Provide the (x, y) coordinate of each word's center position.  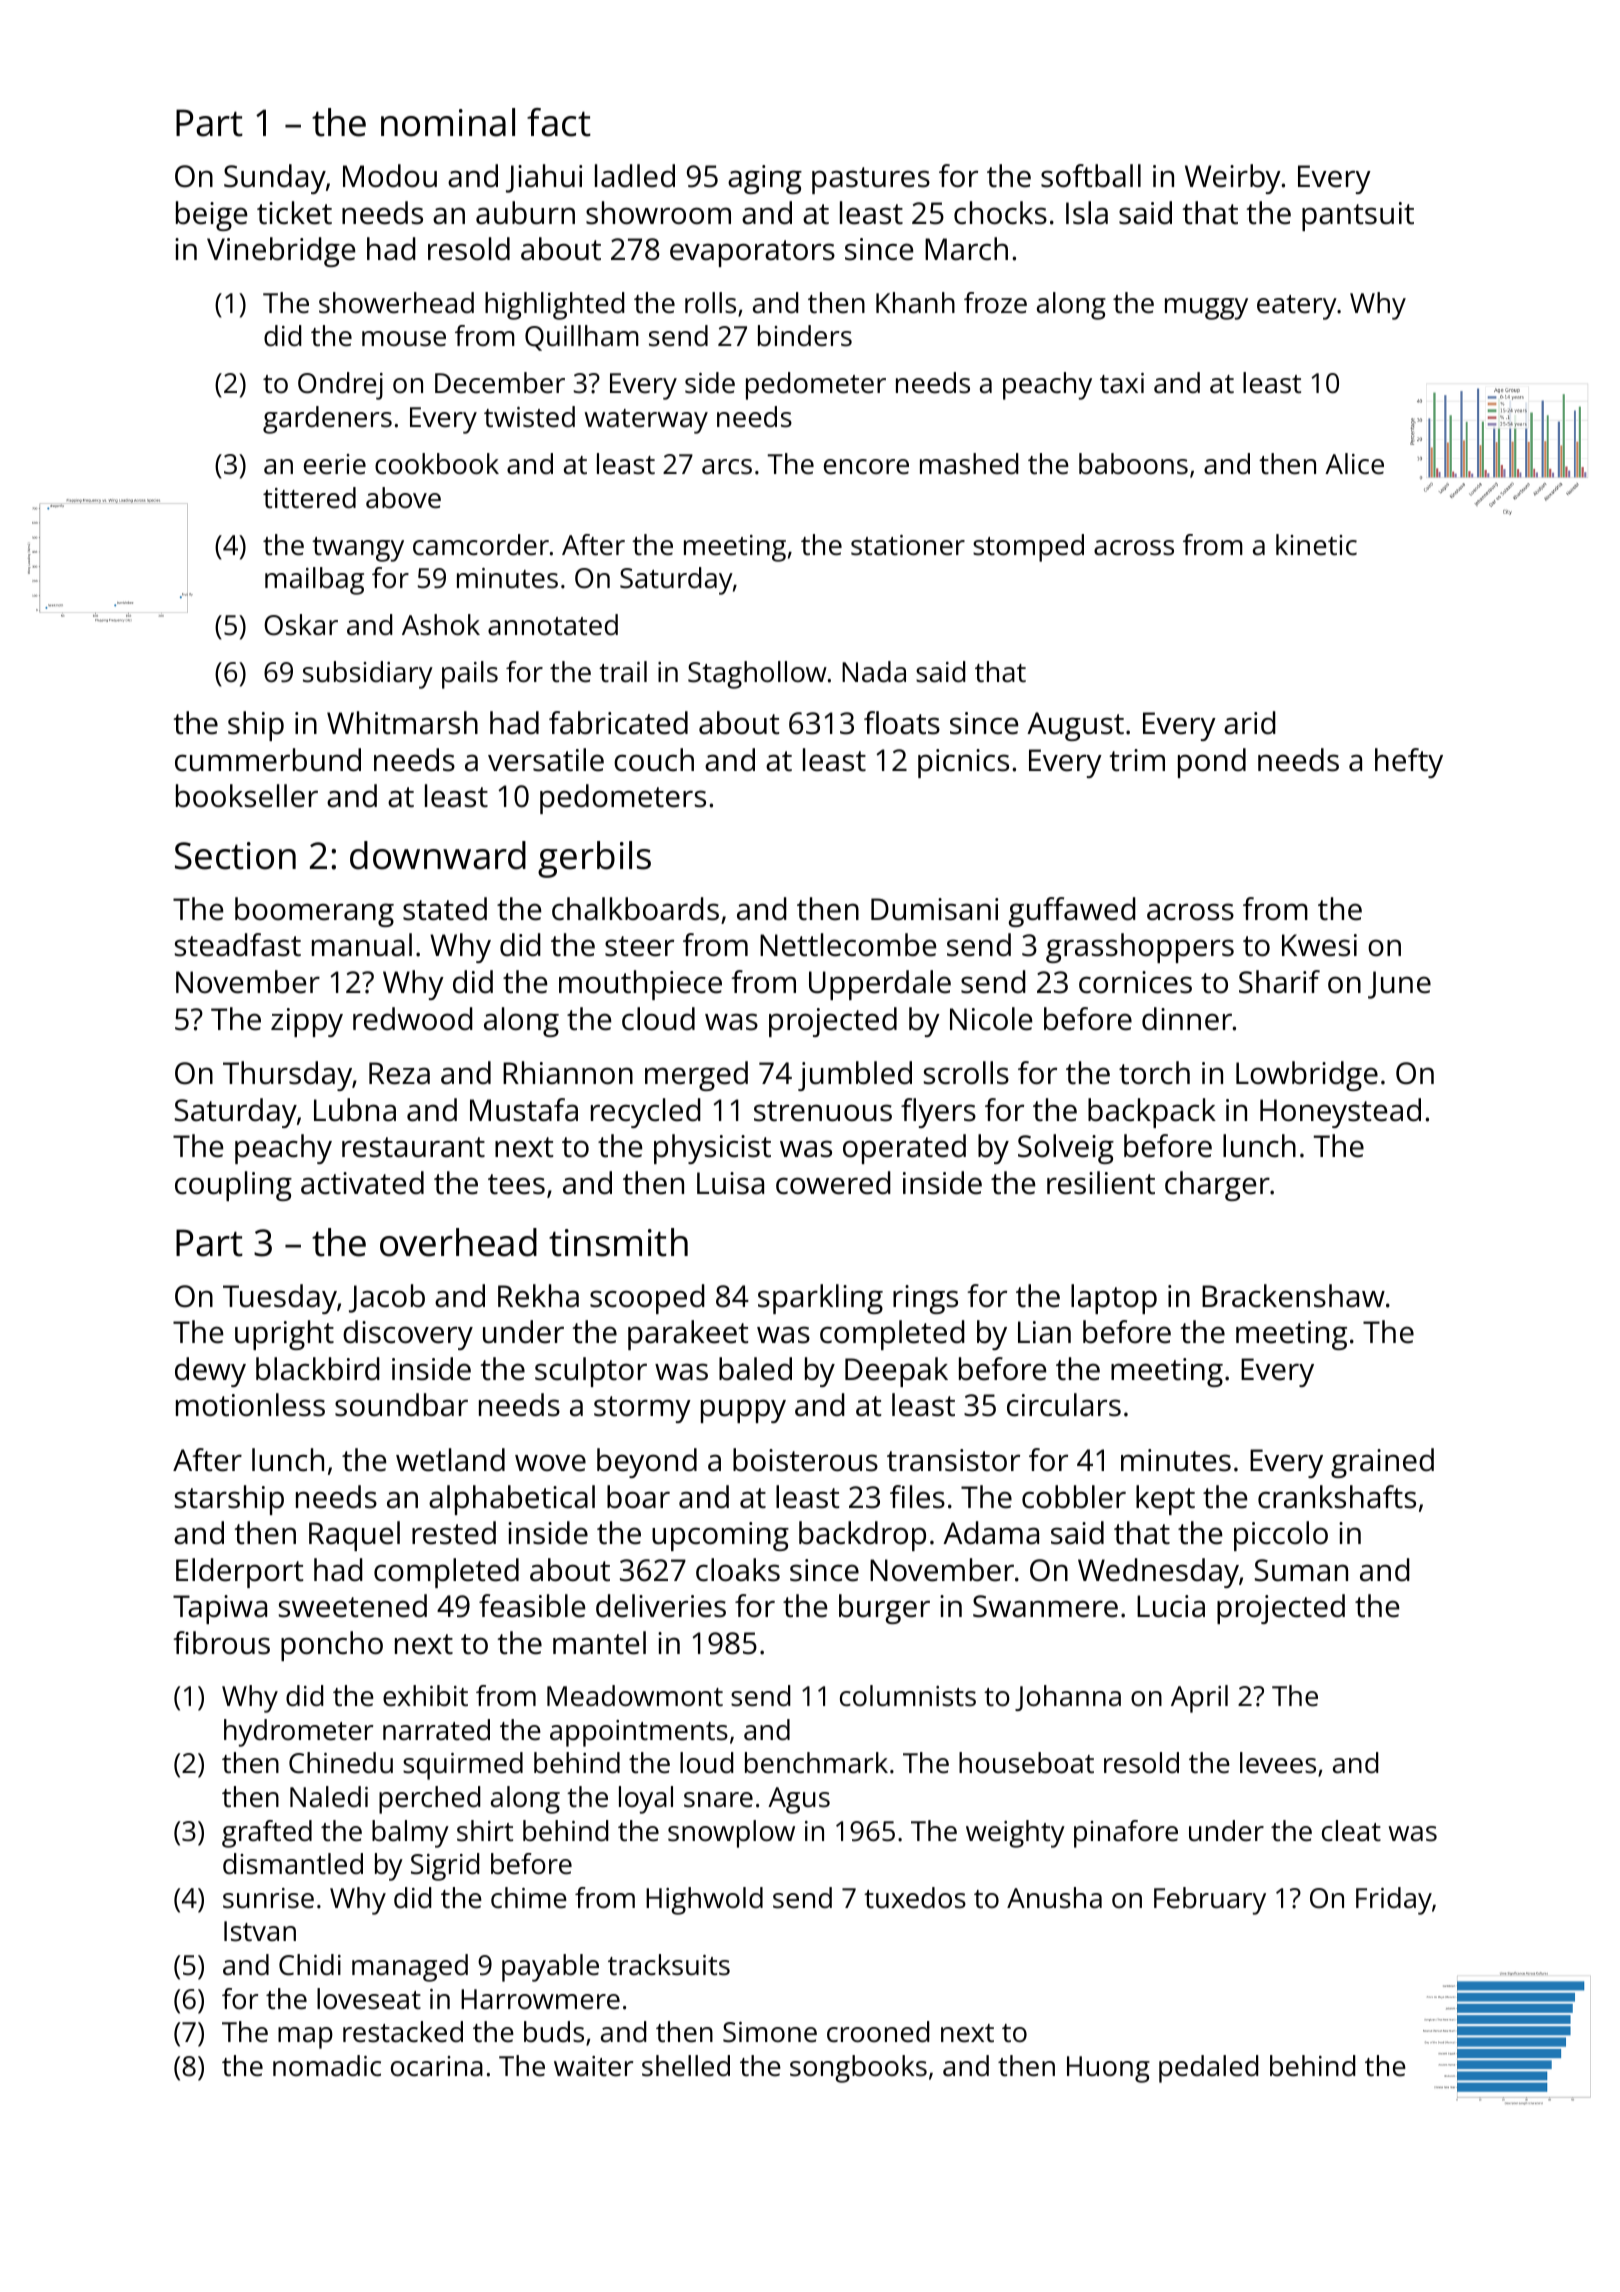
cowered (833, 1183)
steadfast (238, 945)
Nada (874, 672)
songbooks (858, 2069)
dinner (1187, 1019)
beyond (647, 1463)
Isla (1087, 213)
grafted (267, 1834)
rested (454, 1533)
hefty (1409, 763)
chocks (1000, 213)
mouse (404, 339)
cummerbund (268, 760)
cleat (1351, 1831)
